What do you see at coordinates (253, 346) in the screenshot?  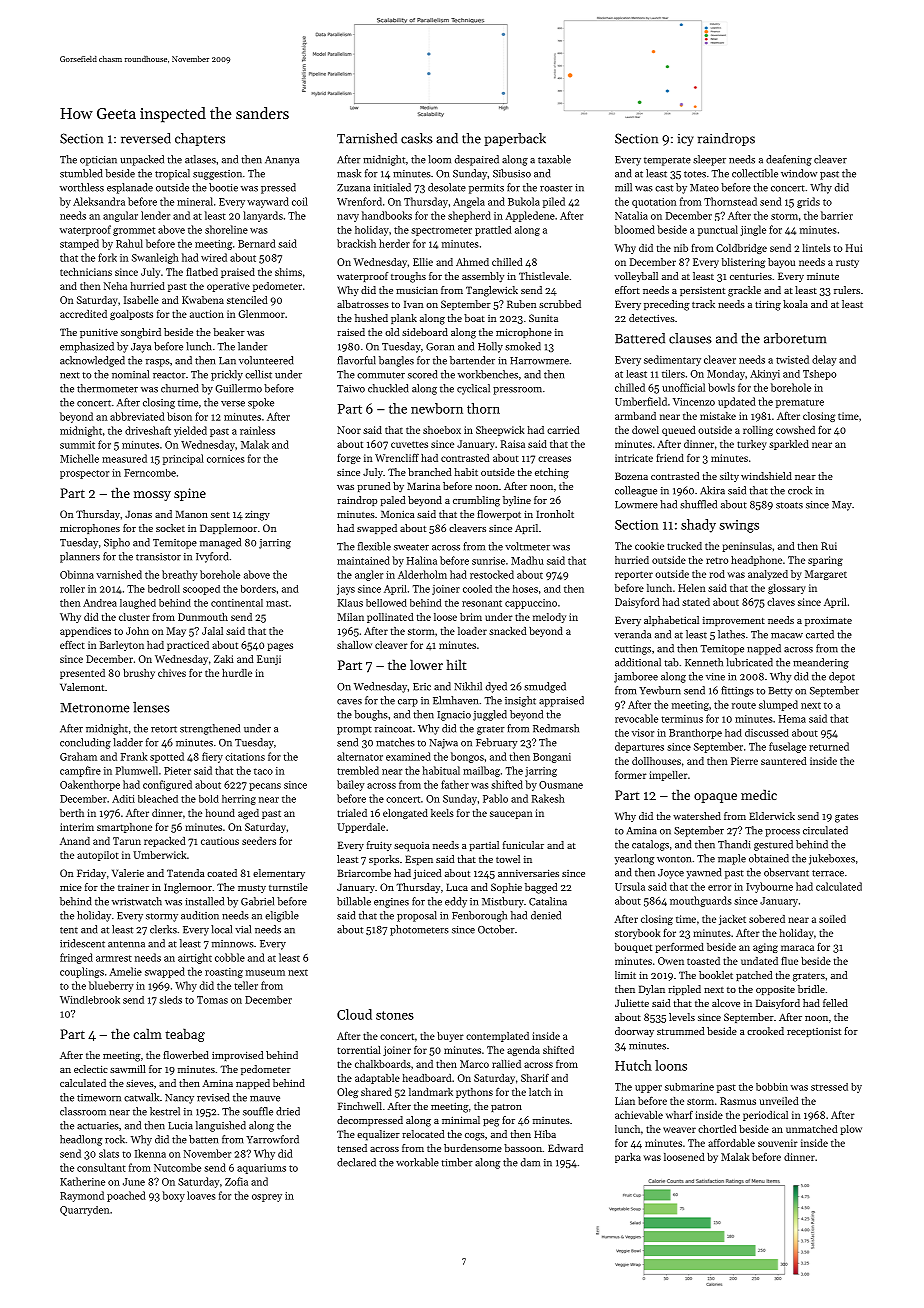 I see `lander` at bounding box center [253, 346].
